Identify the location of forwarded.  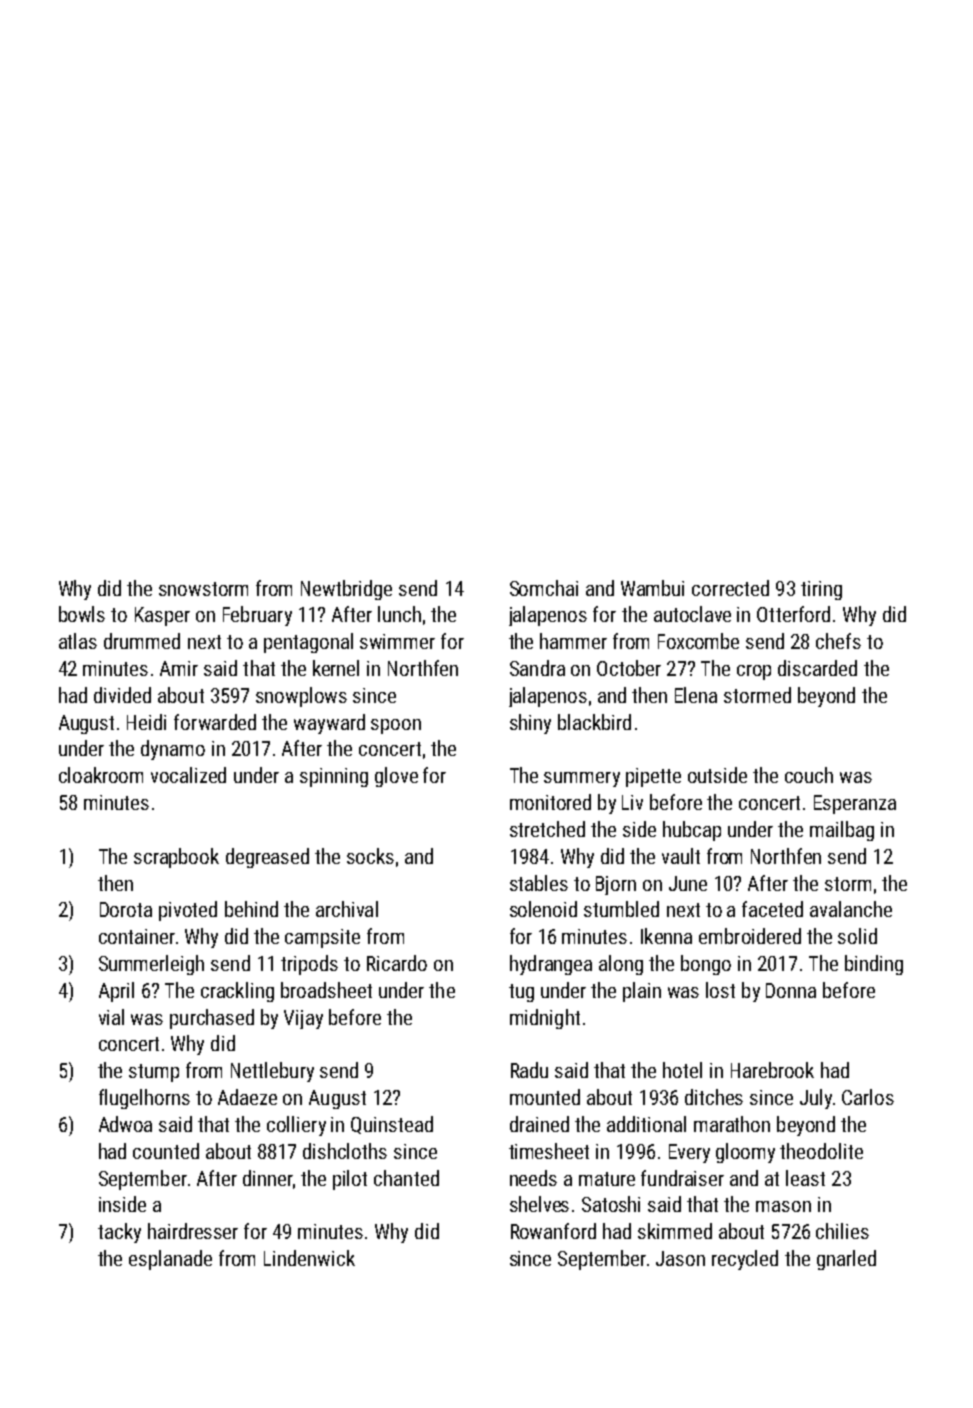
(215, 722).
